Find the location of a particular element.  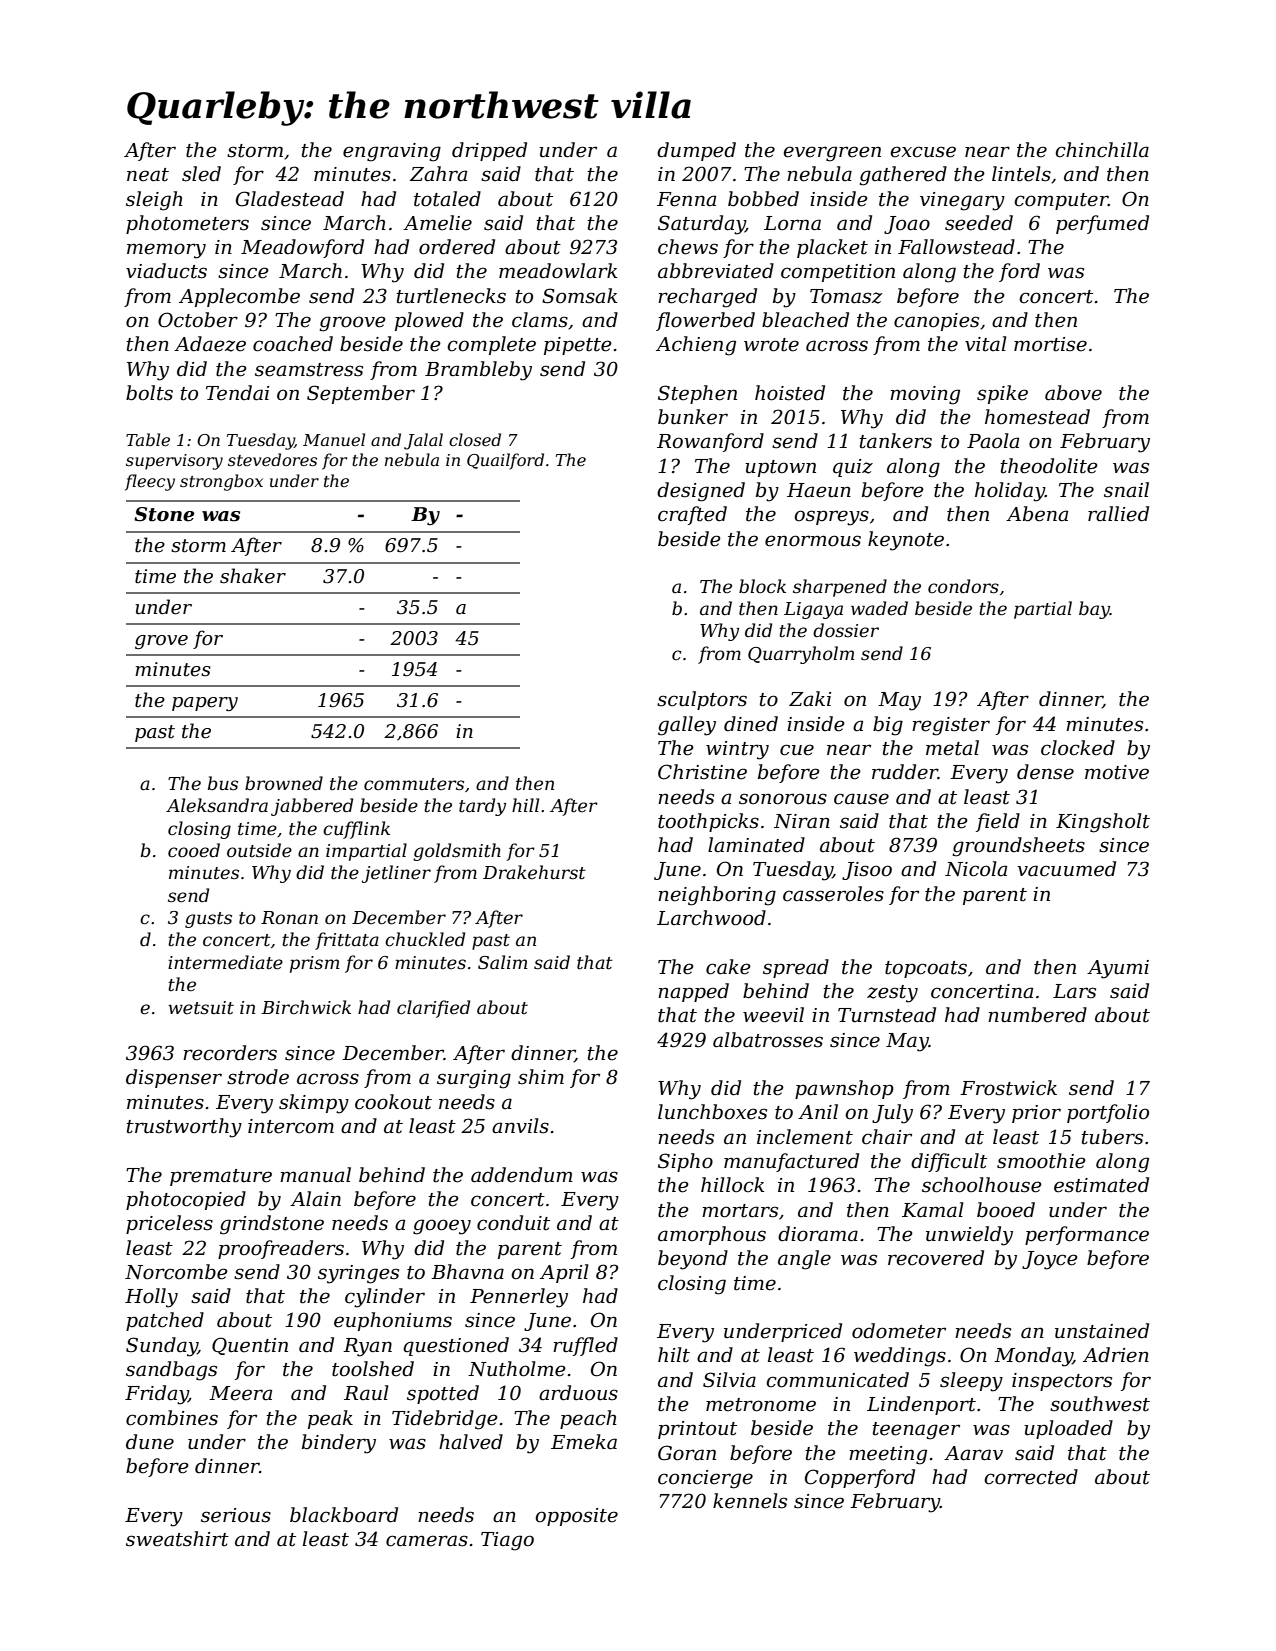

browned is located at coordinates (284, 783).
